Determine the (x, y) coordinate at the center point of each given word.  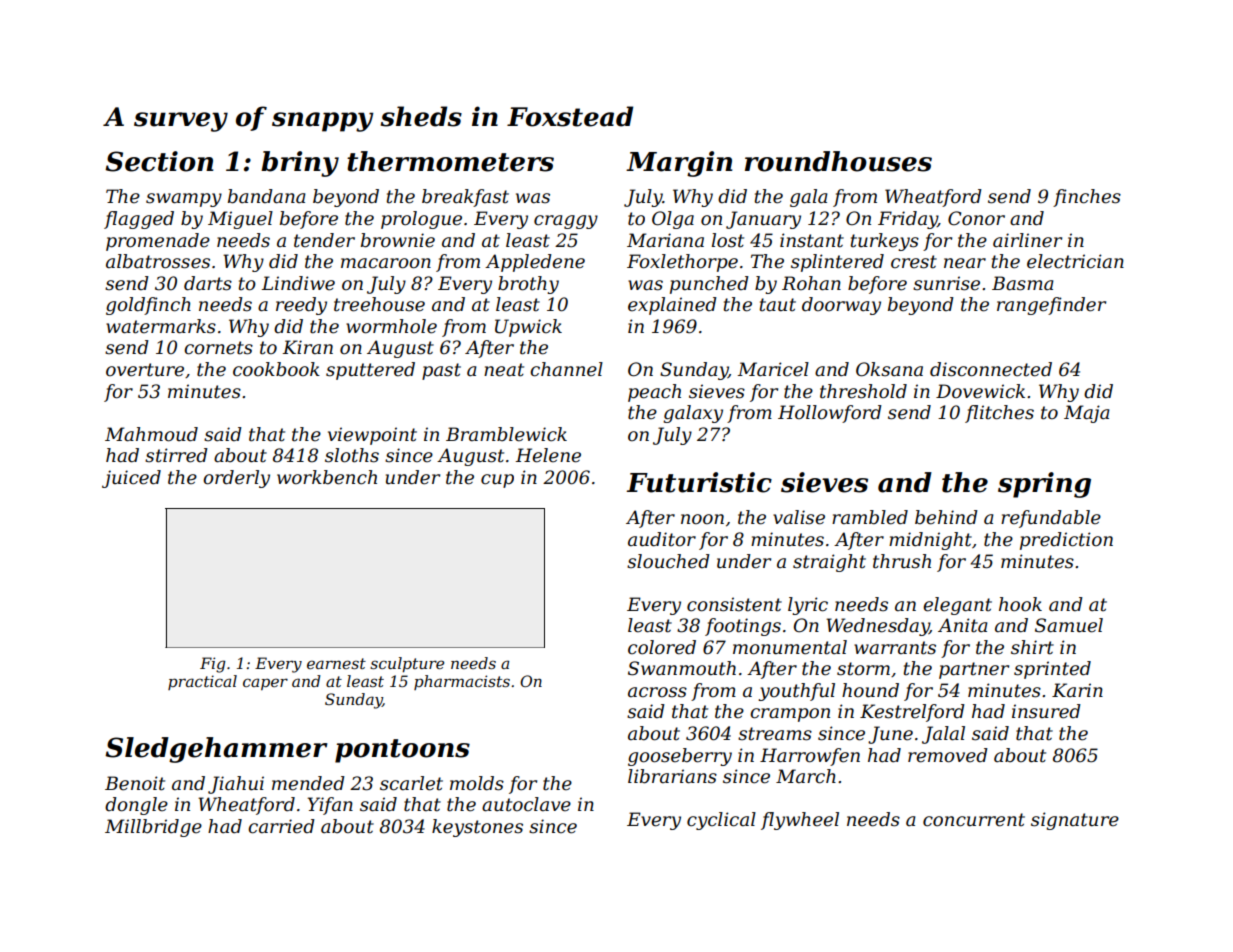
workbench (327, 477)
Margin (679, 164)
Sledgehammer (216, 750)
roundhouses (838, 161)
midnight (930, 541)
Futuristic (699, 482)
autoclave (526, 804)
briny (300, 164)
